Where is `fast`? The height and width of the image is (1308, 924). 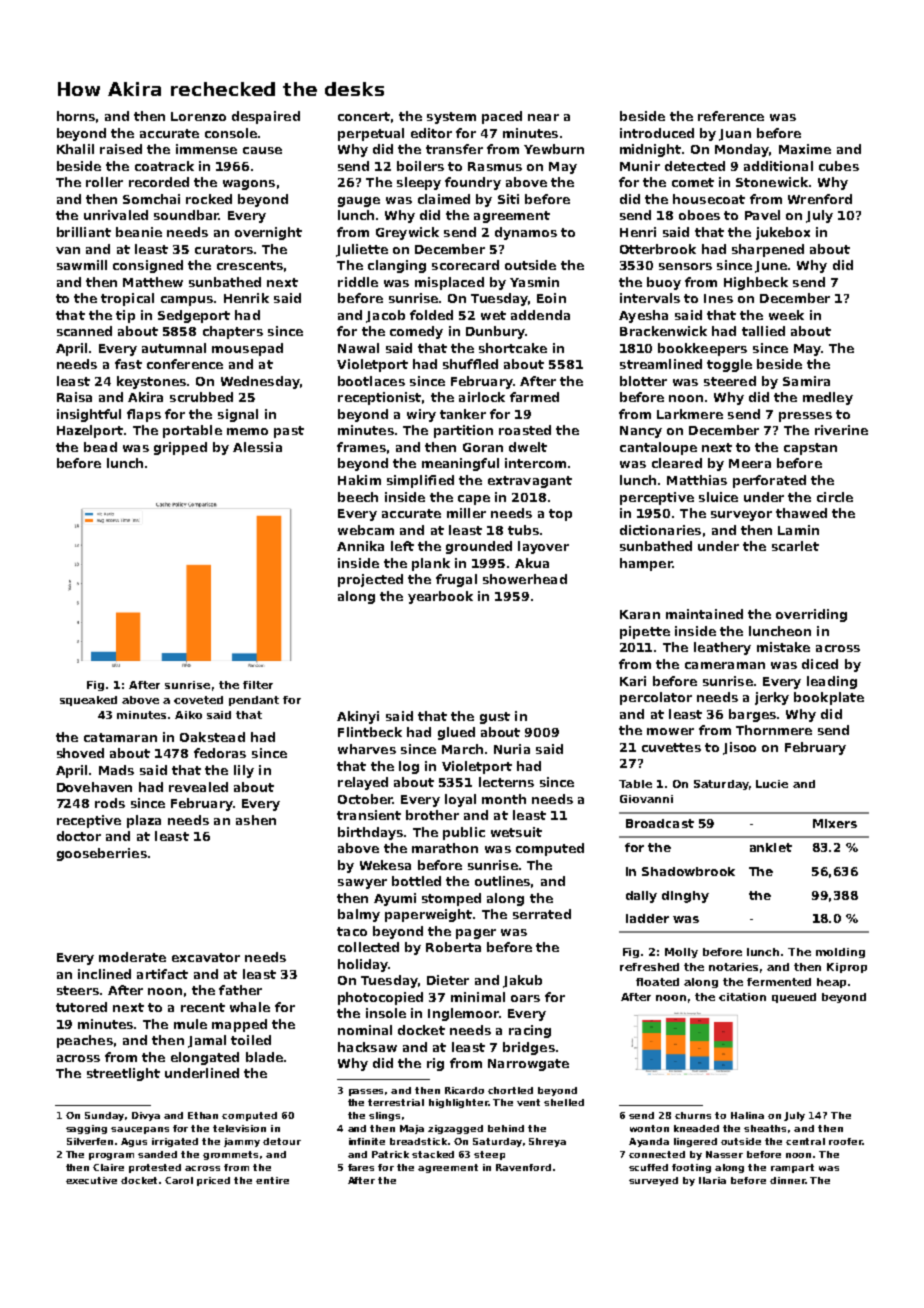 fast is located at coordinates (128, 364).
